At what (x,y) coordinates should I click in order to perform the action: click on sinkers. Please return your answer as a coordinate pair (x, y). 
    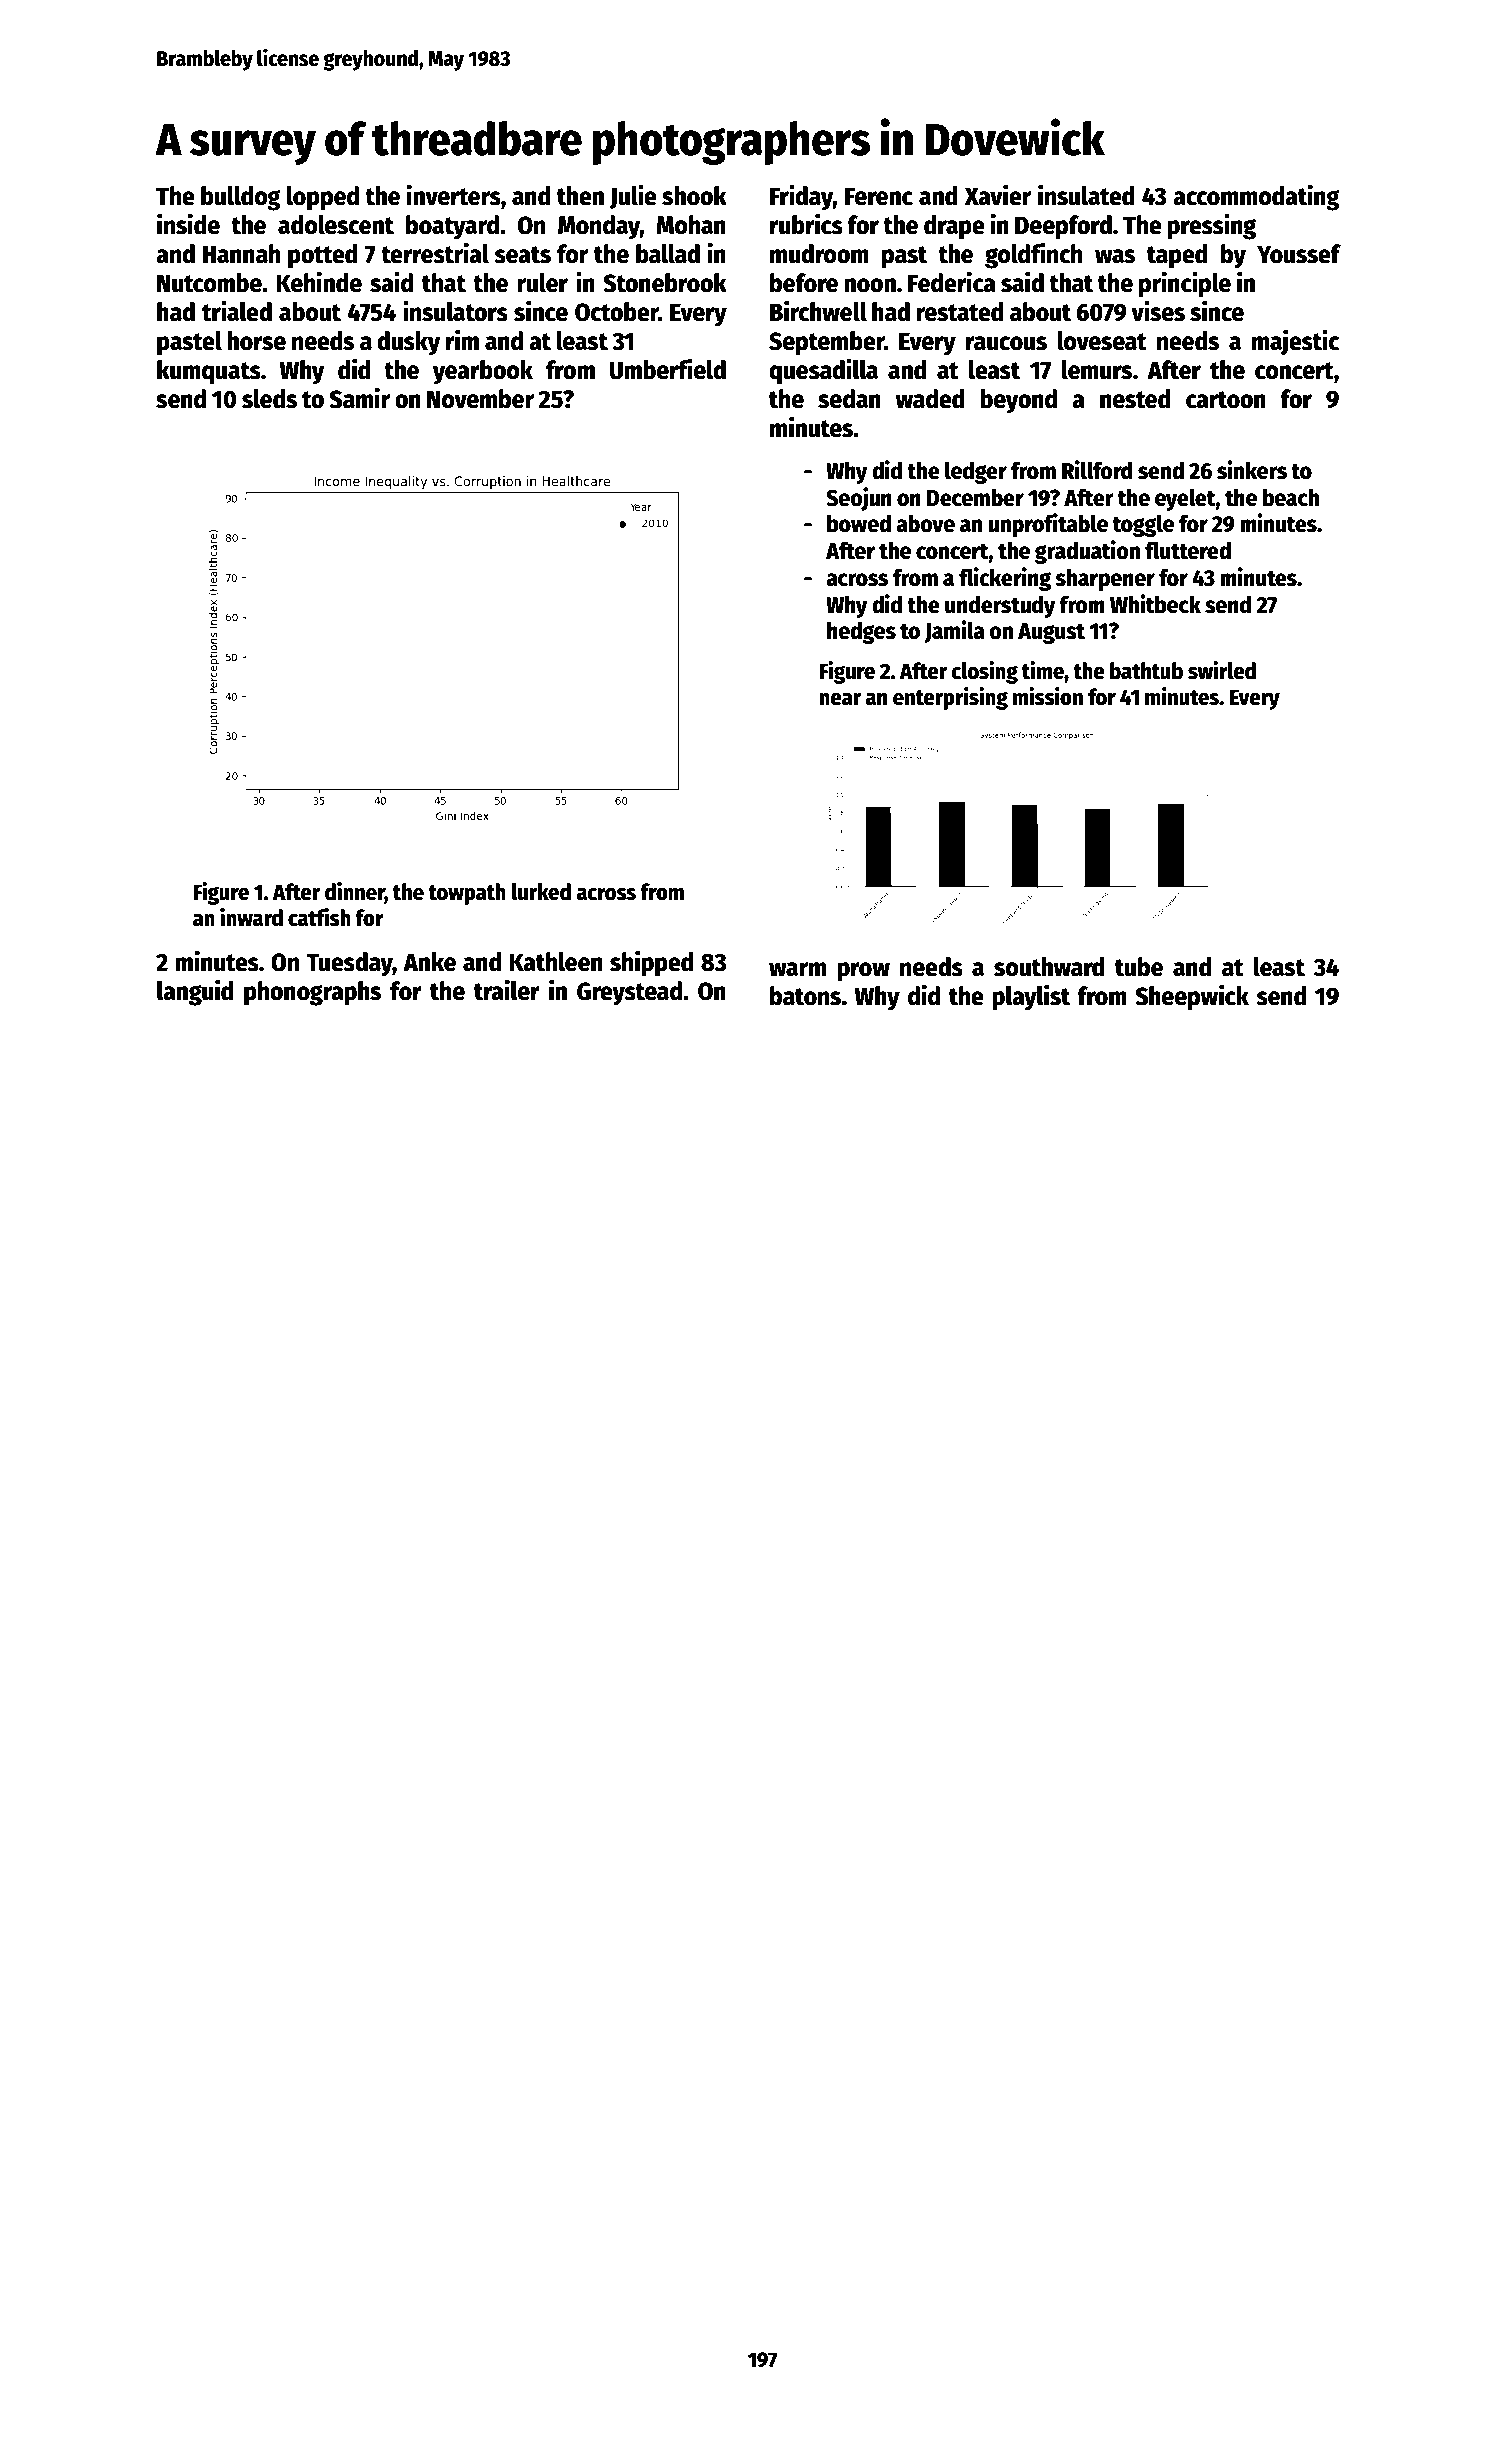
    Looking at the image, I should click on (1252, 470).
